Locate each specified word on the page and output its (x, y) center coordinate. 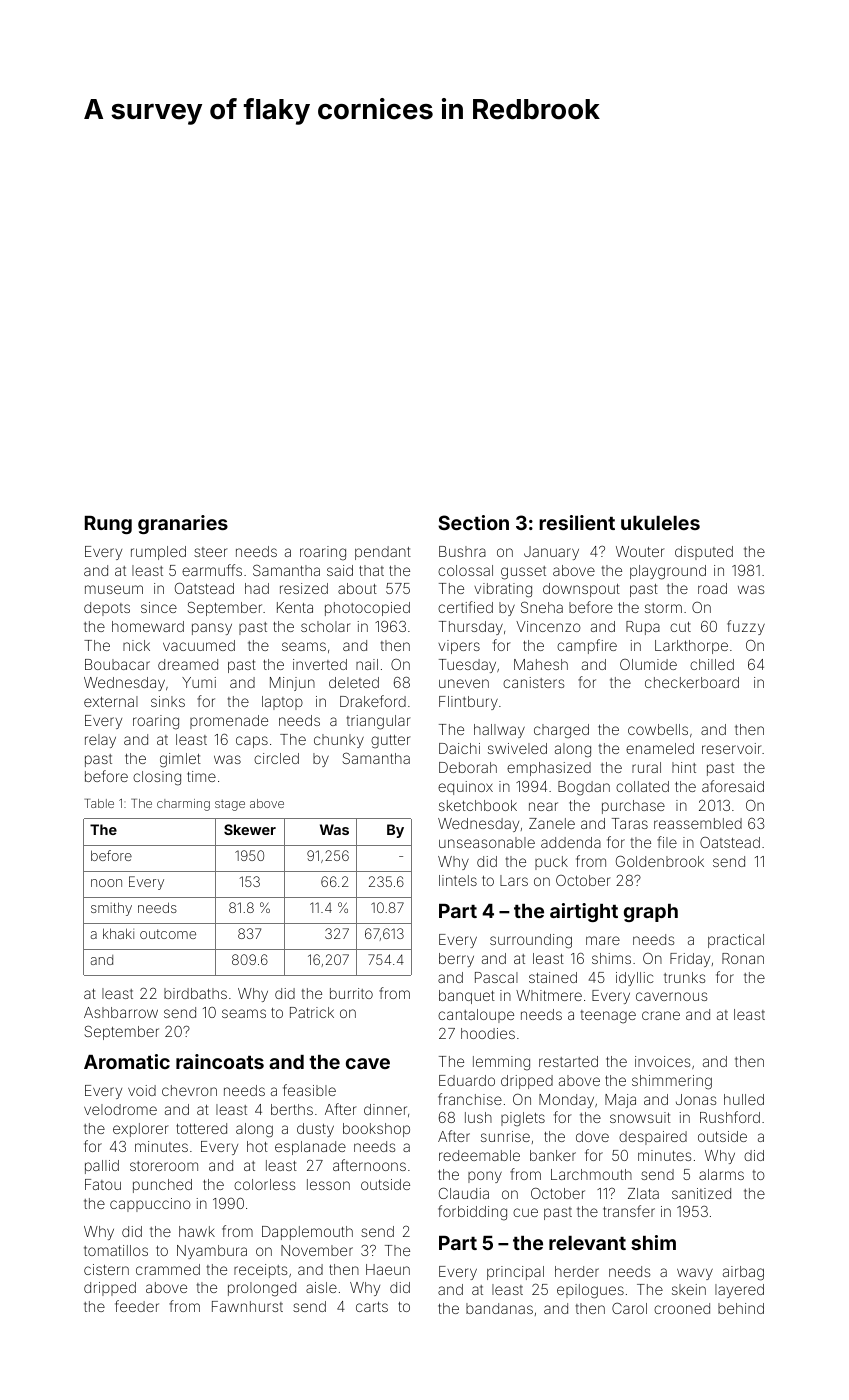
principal (515, 1273)
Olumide (648, 664)
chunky (339, 741)
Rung (108, 525)
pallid (102, 1167)
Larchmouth (591, 1174)
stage (230, 805)
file (667, 842)
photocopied (367, 609)
